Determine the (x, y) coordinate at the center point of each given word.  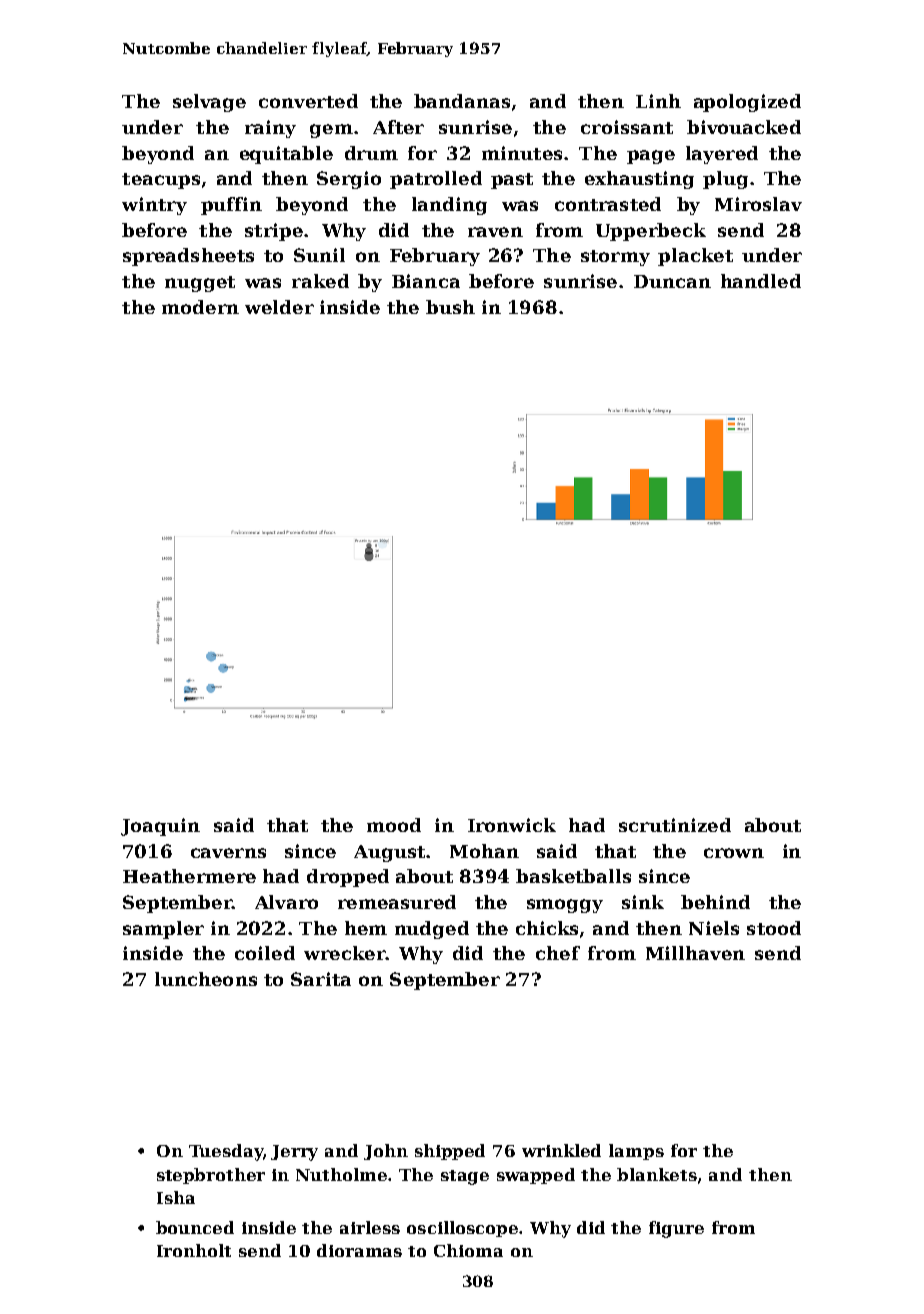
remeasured (397, 902)
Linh (658, 101)
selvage (209, 103)
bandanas (462, 101)
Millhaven (695, 953)
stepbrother (211, 1176)
